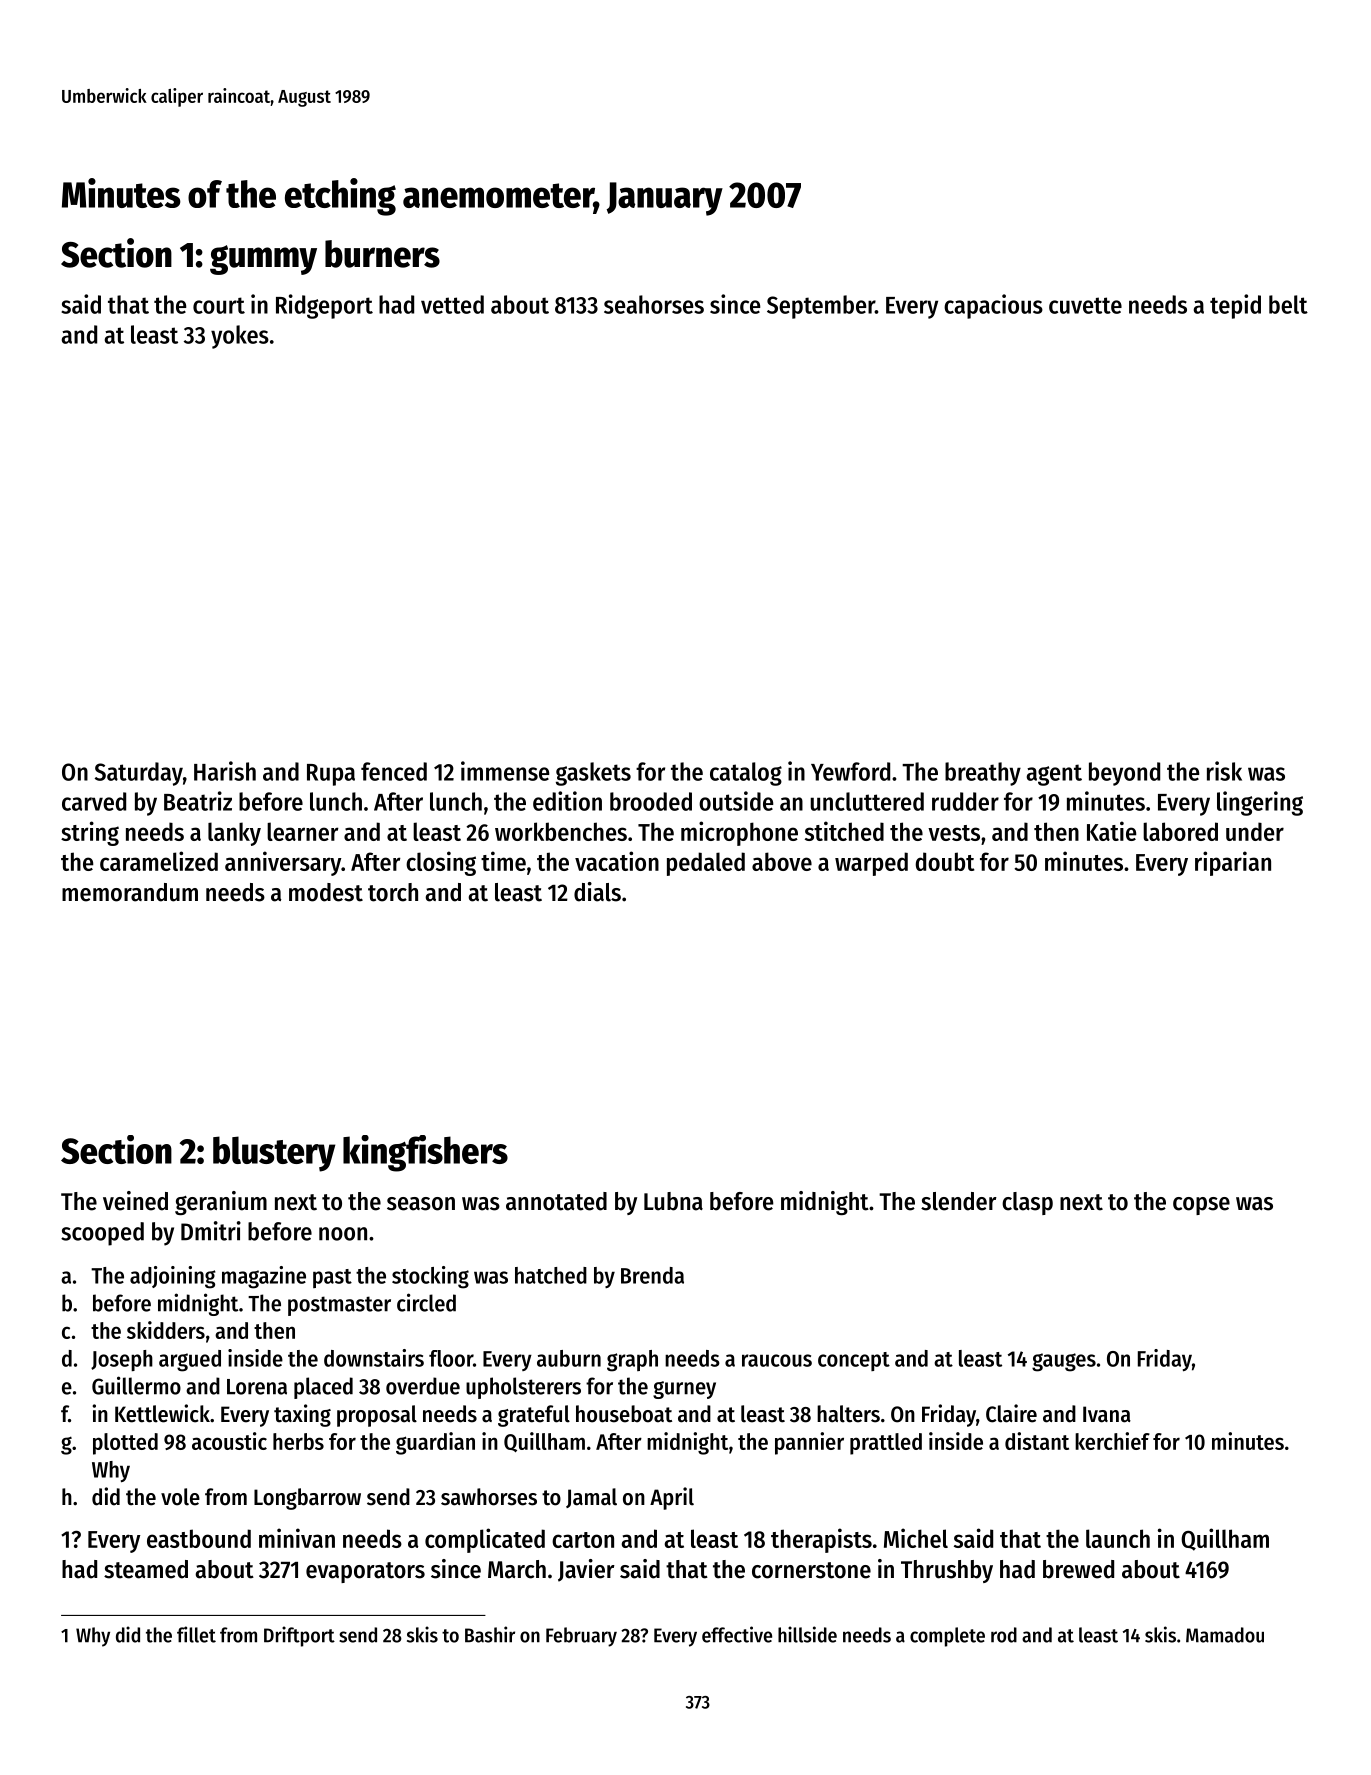 The height and width of the screenshot is (1775, 1371). What do you see at coordinates (146, 1569) in the screenshot?
I see `steamed` at bounding box center [146, 1569].
